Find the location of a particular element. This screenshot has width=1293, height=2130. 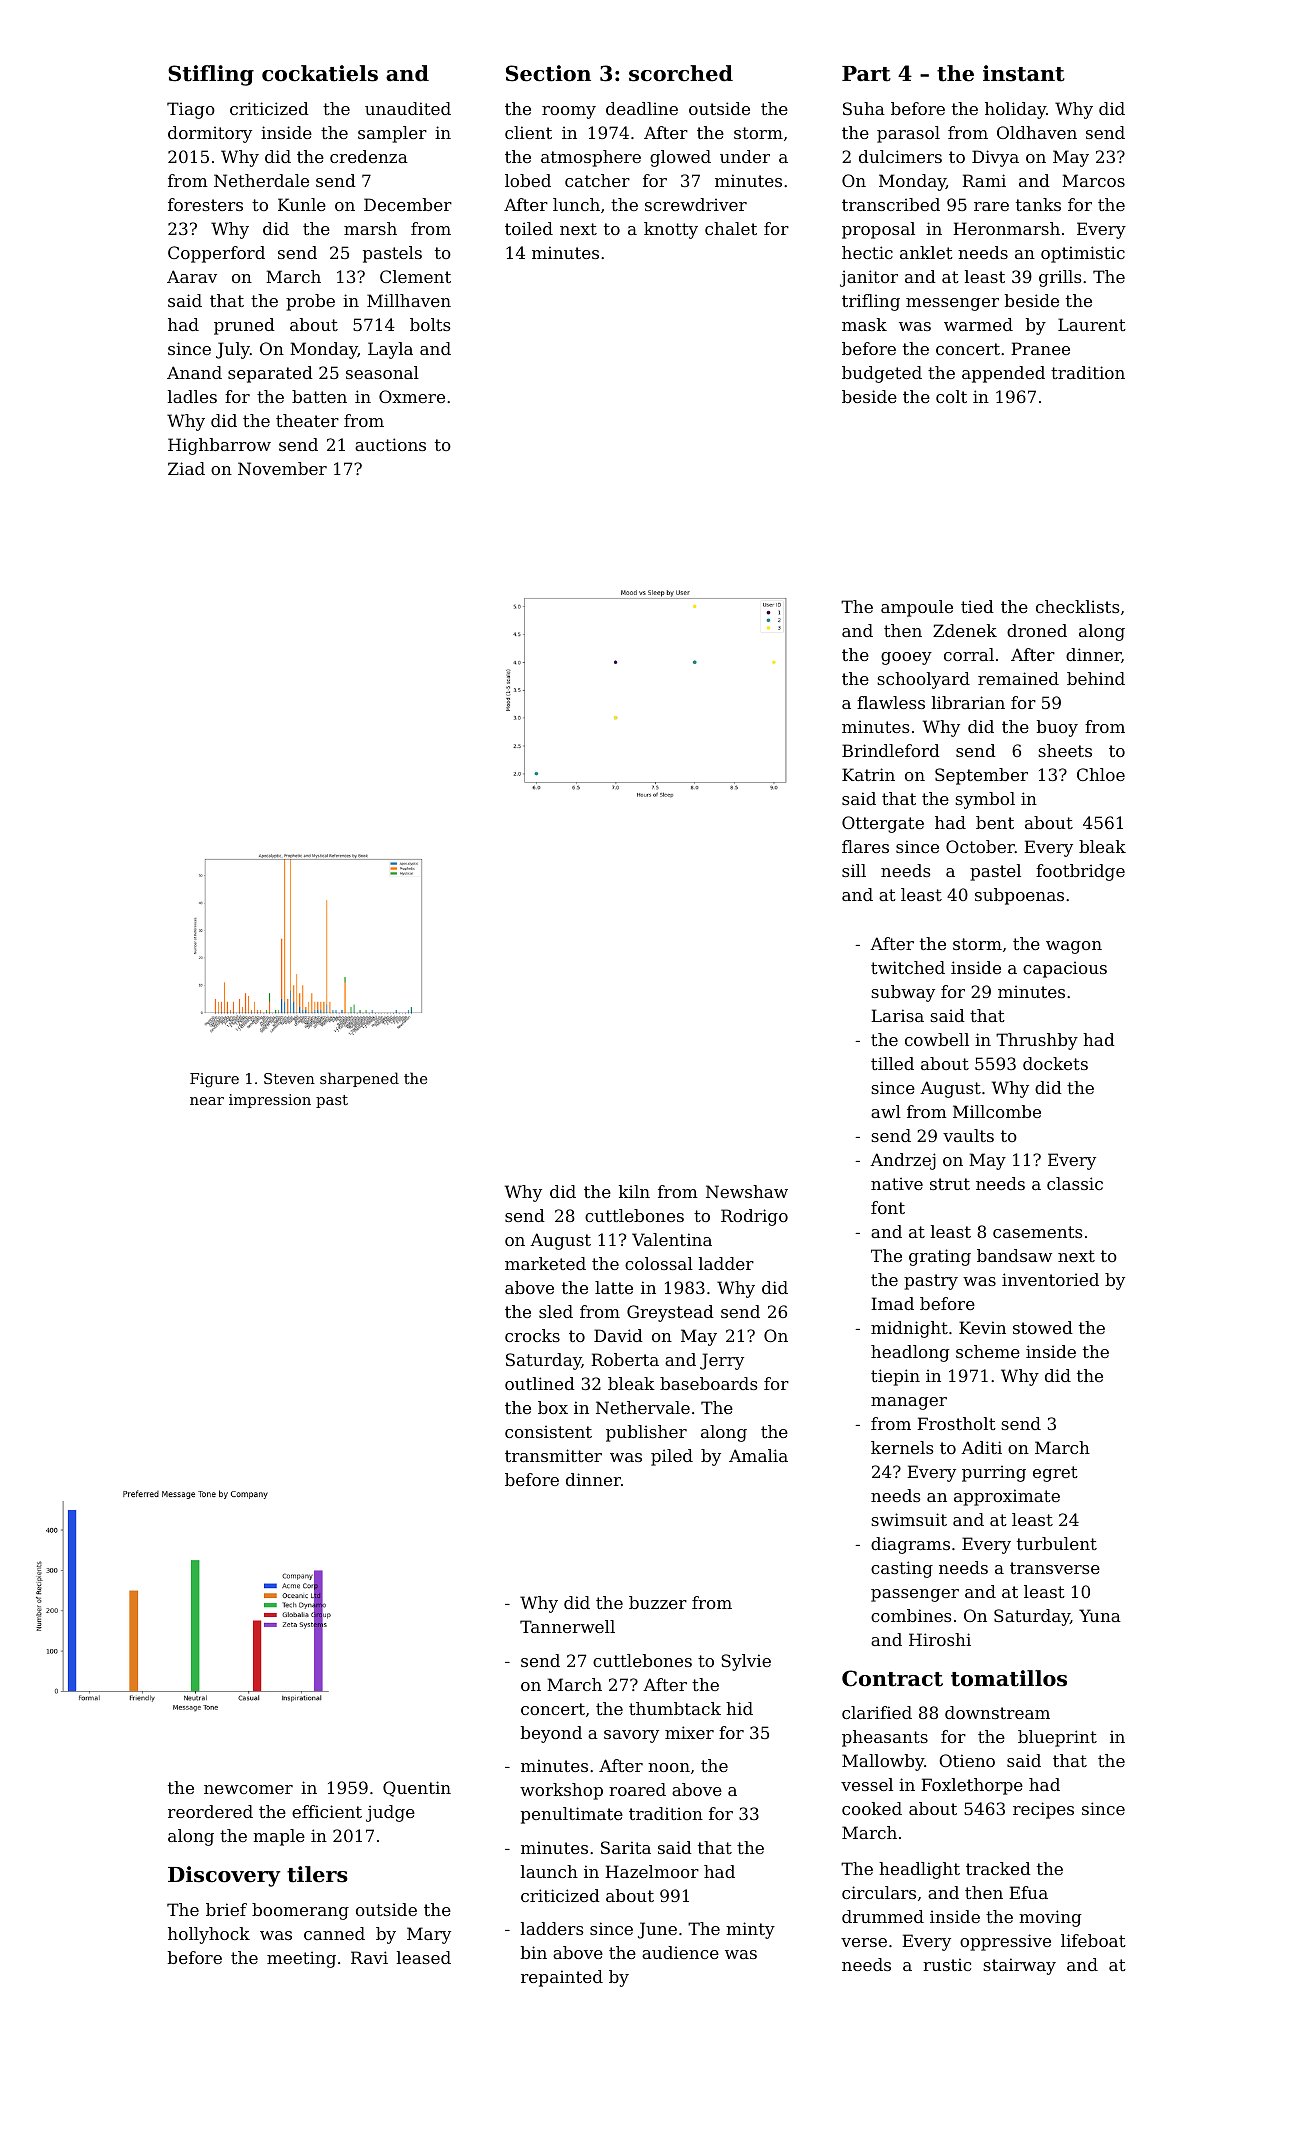

Laurent is located at coordinates (1092, 324).
